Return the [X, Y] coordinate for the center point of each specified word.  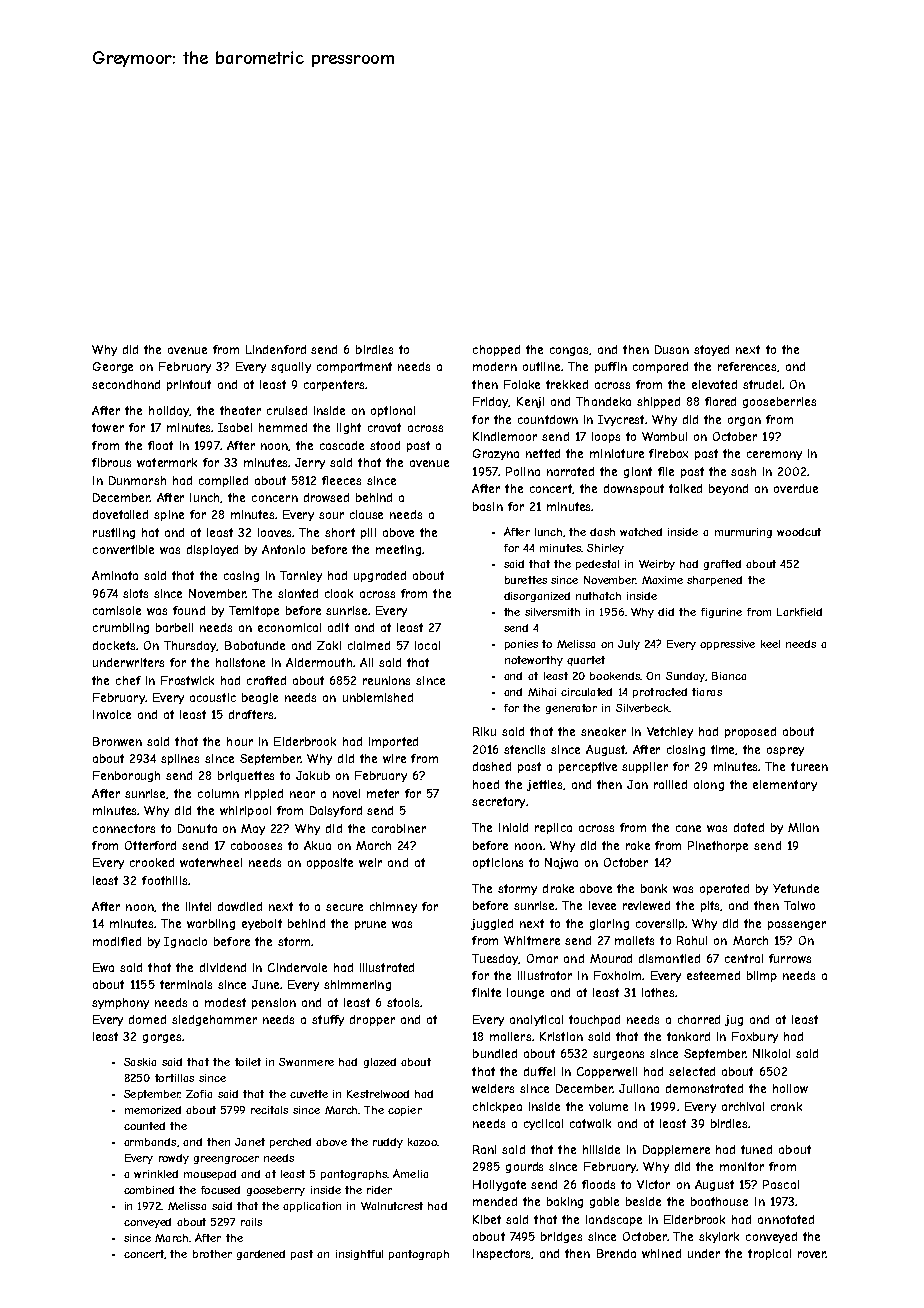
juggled [492, 924]
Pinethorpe [718, 846]
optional [393, 411]
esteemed [713, 975]
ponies [521, 645]
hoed [486, 784]
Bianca [729, 676]
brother [212, 1254]
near [302, 794]
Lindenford [276, 349]
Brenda [616, 1253]
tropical [769, 1254]
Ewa [103, 967]
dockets [114, 645]
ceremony [774, 455]
